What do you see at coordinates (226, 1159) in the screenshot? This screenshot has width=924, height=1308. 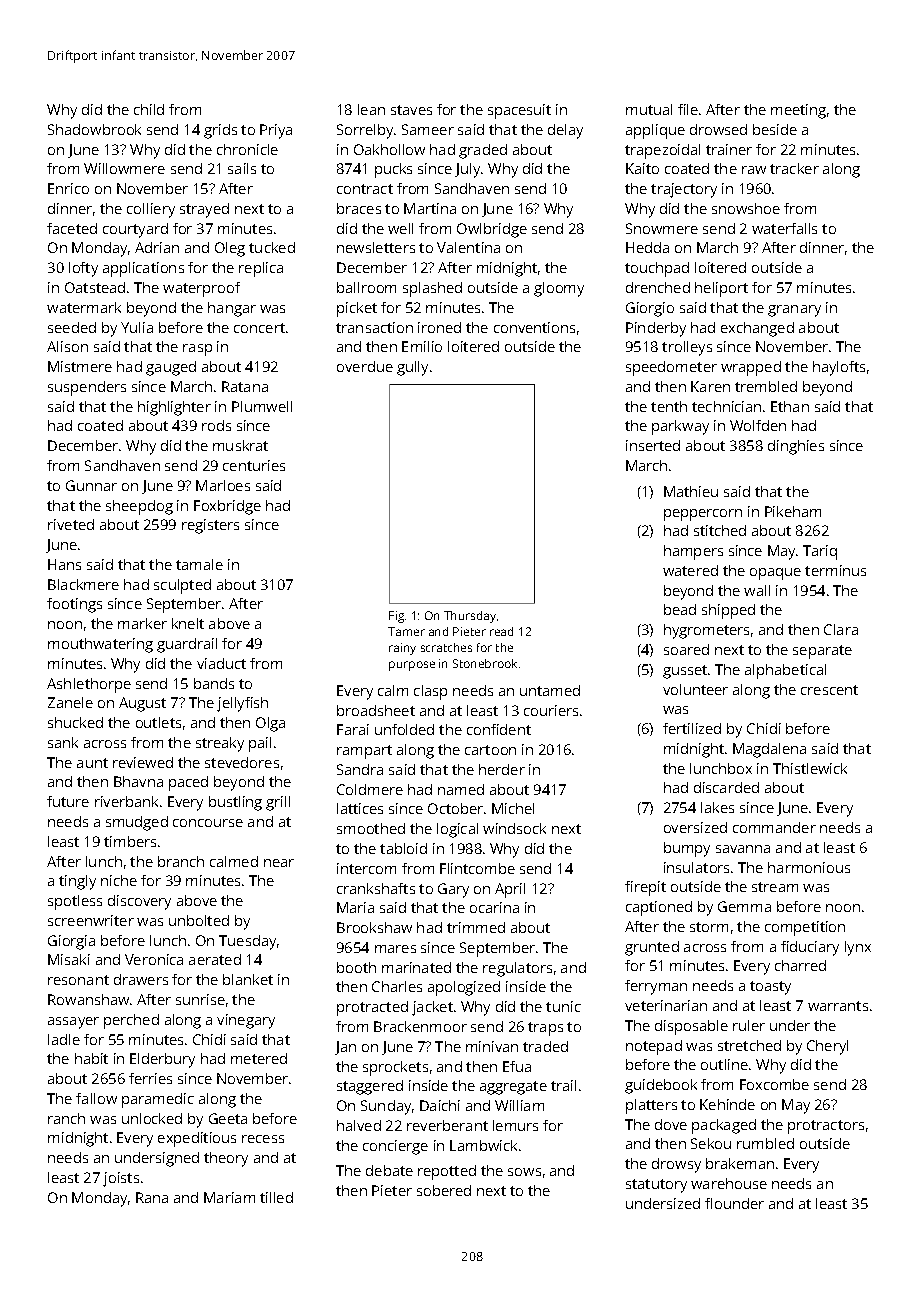 I see `theory` at bounding box center [226, 1159].
